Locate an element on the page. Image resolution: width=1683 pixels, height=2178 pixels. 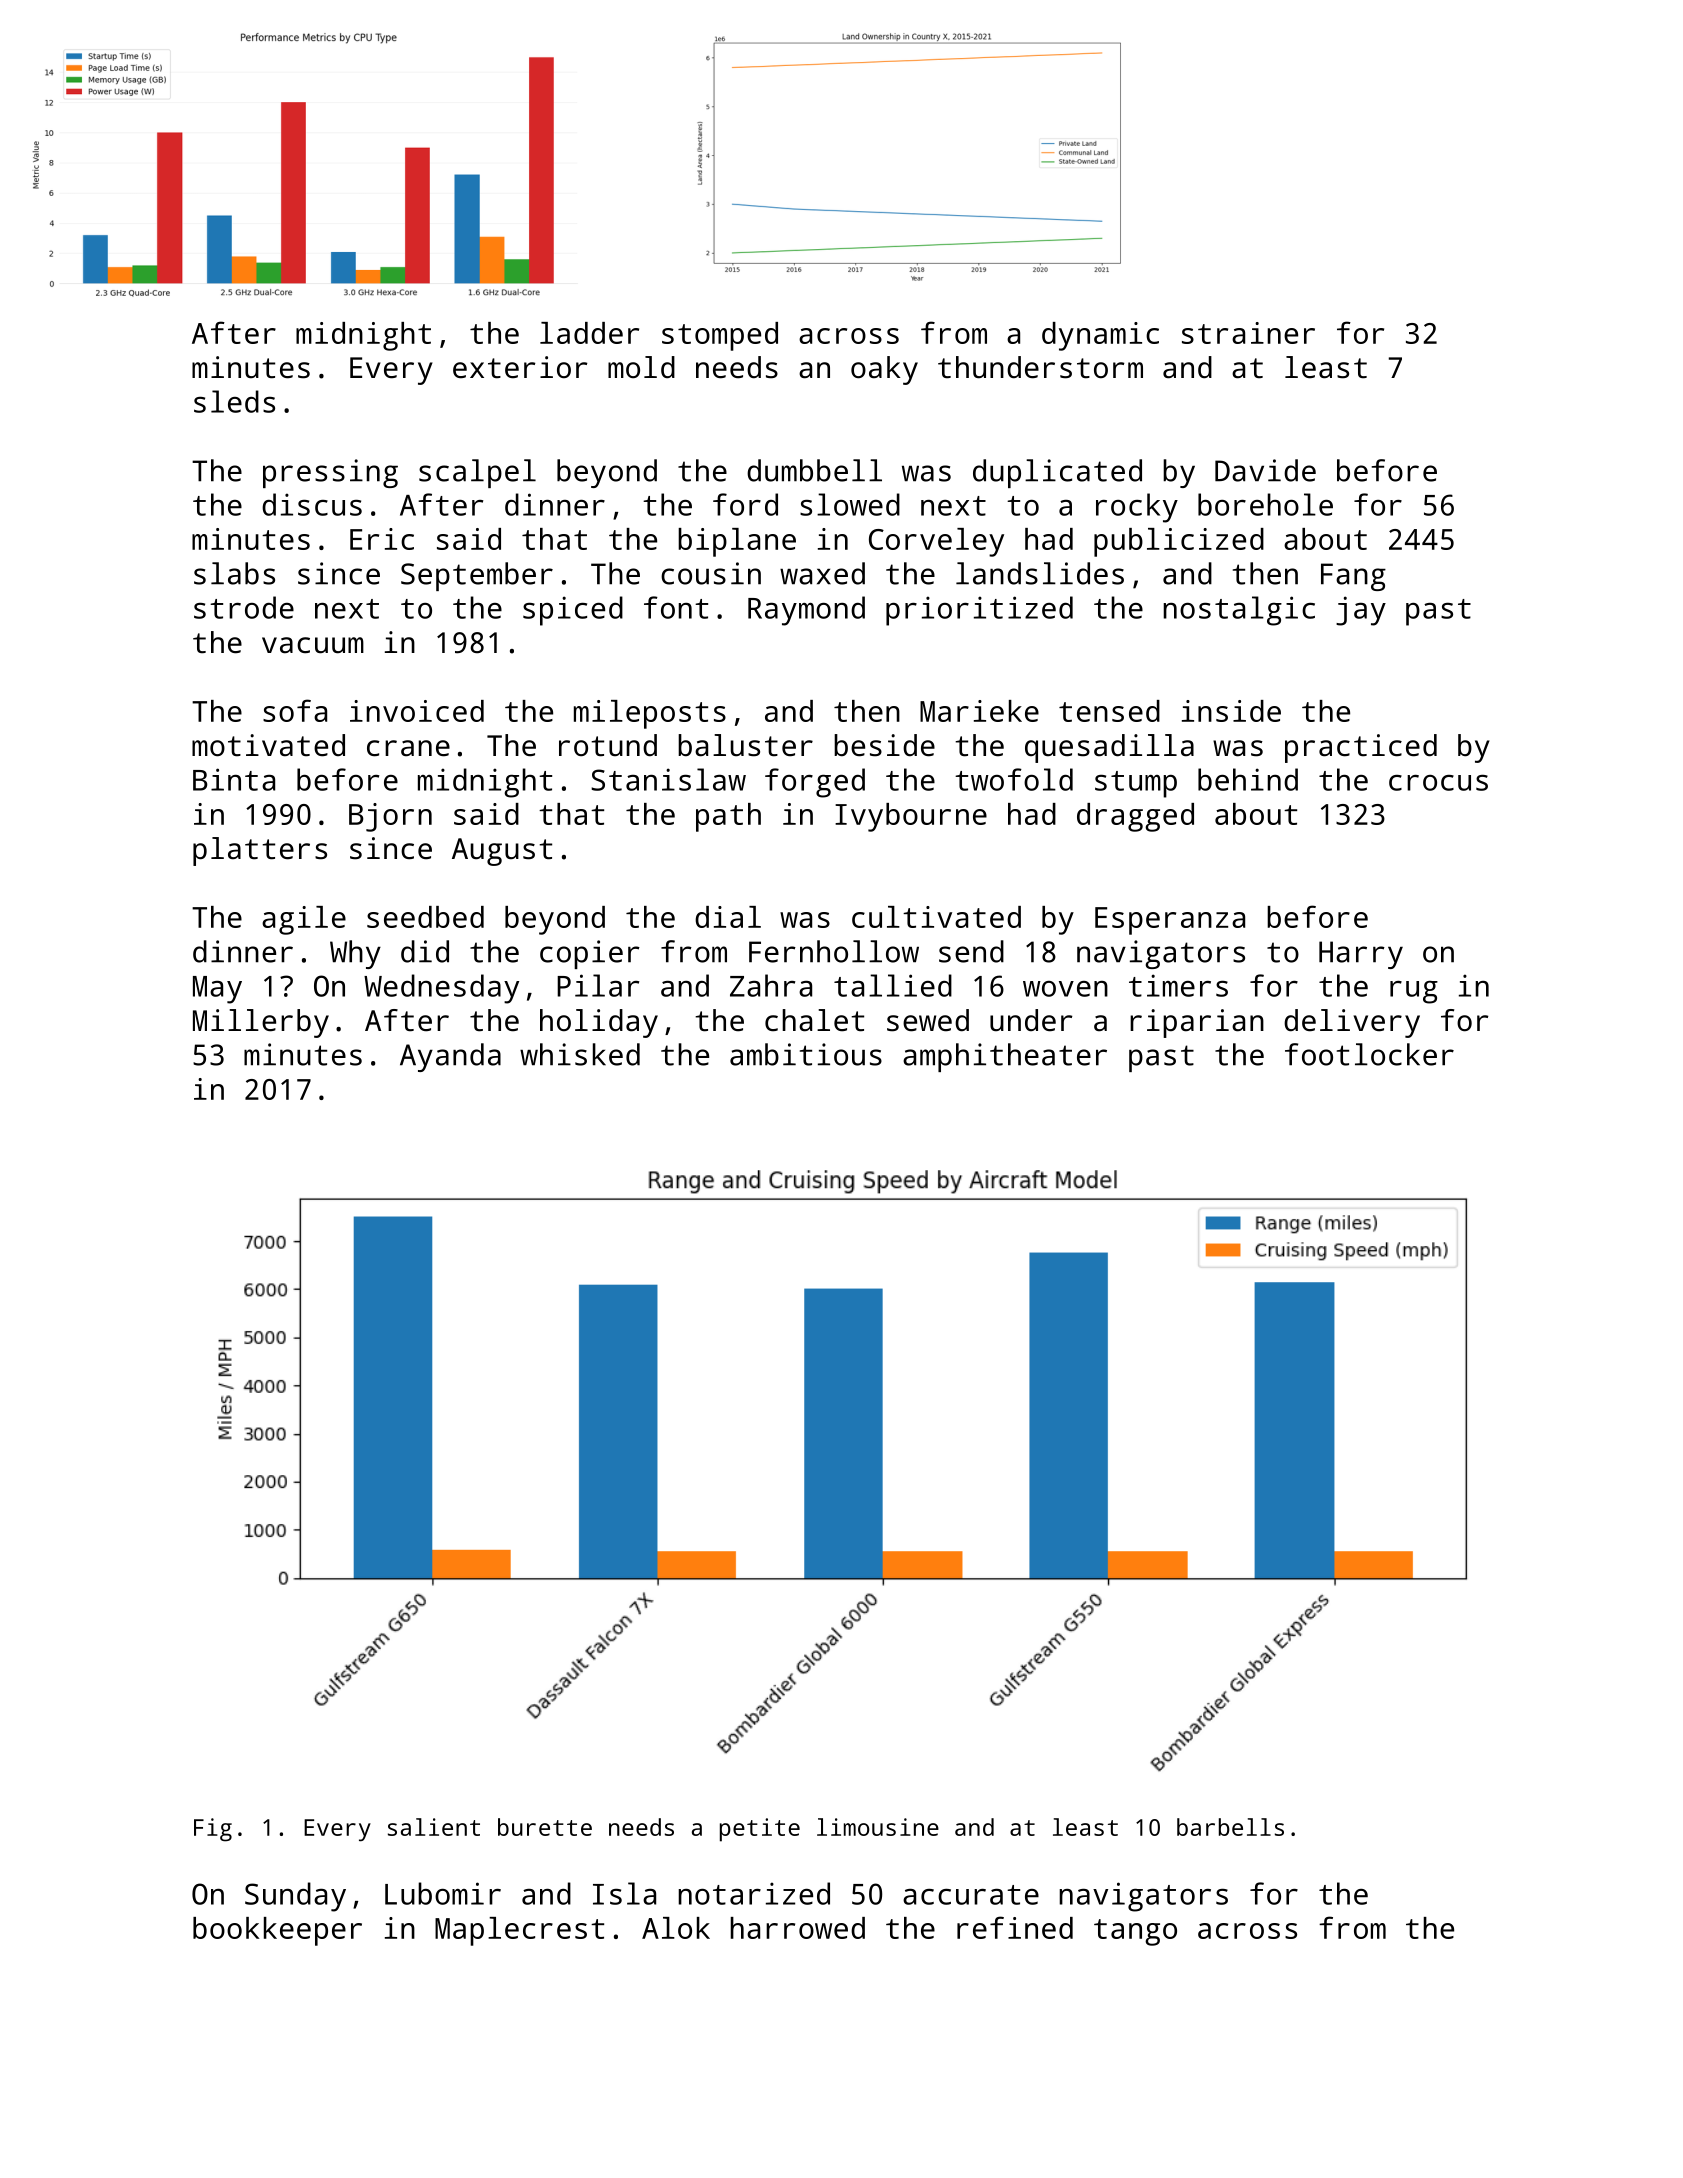
Bjorn is located at coordinates (390, 817).
